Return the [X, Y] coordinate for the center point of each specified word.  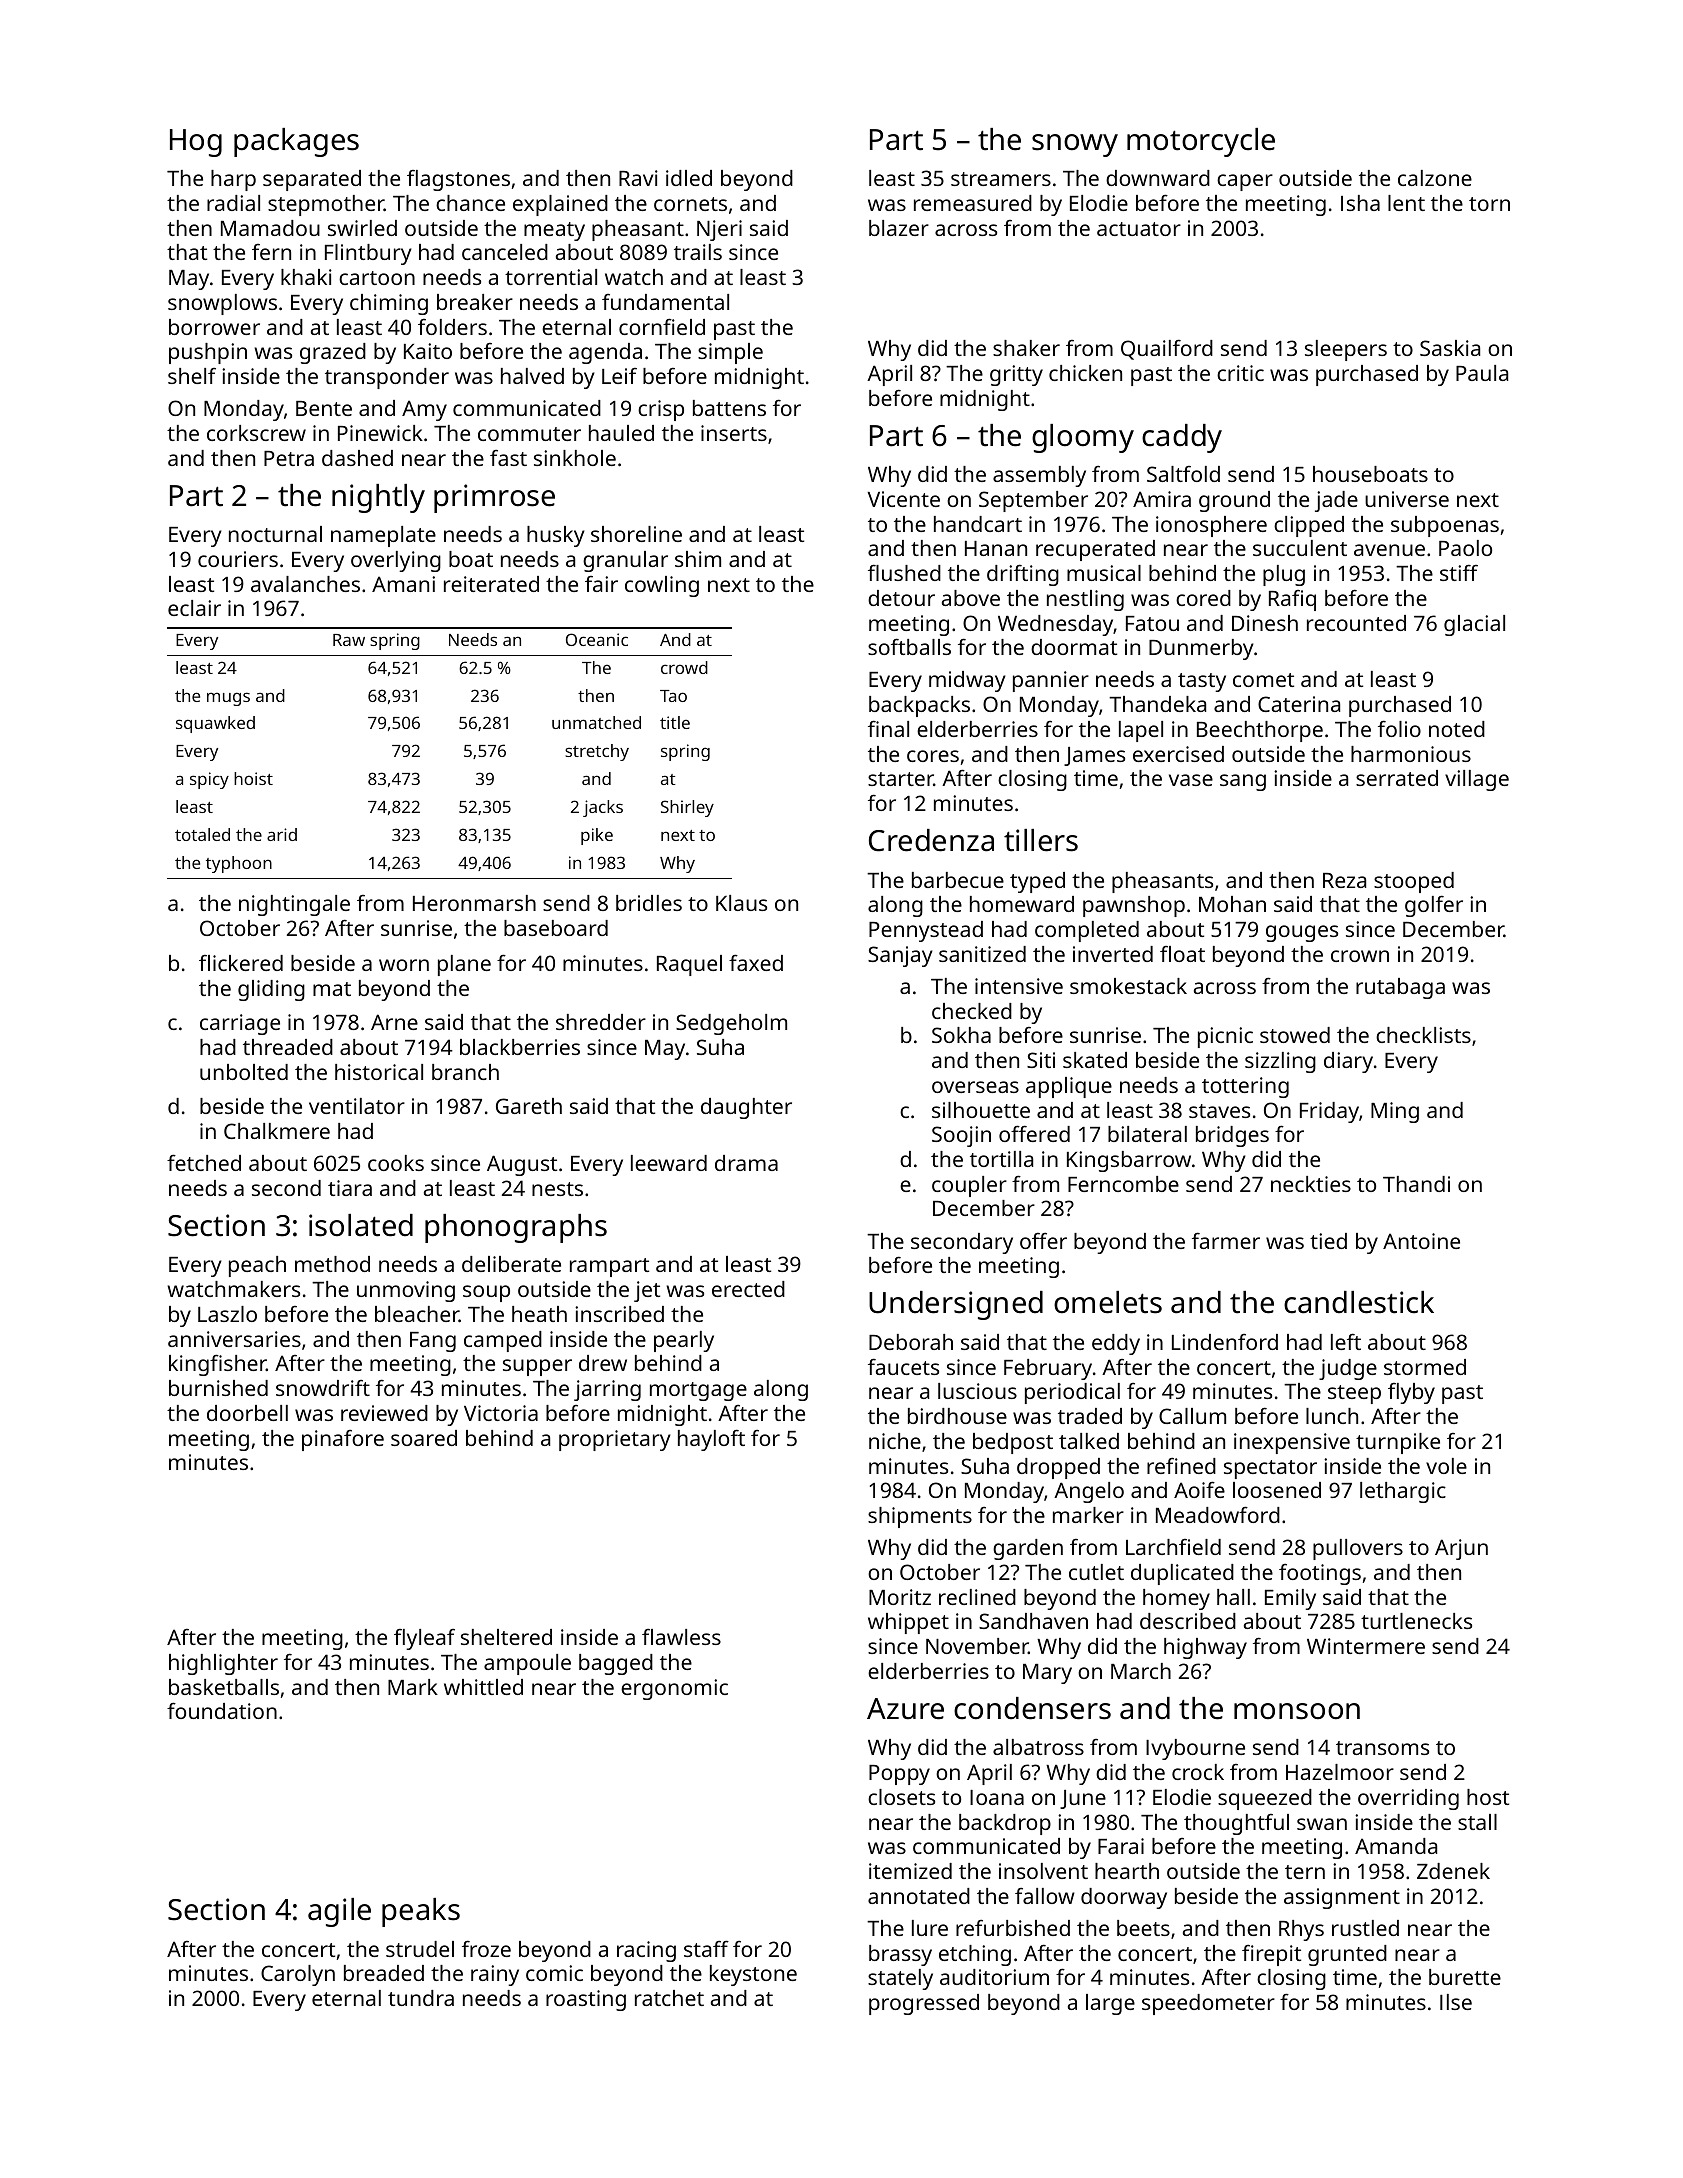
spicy [209, 780]
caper [1245, 182]
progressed [924, 2004]
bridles [649, 903]
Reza [1344, 880]
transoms [1382, 1748]
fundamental [665, 302]
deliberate [511, 1264]
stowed [1295, 1035]
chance [470, 203]
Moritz [900, 1597]
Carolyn [298, 1975]
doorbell [247, 1413]
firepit [1271, 1955]
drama [746, 1163]
